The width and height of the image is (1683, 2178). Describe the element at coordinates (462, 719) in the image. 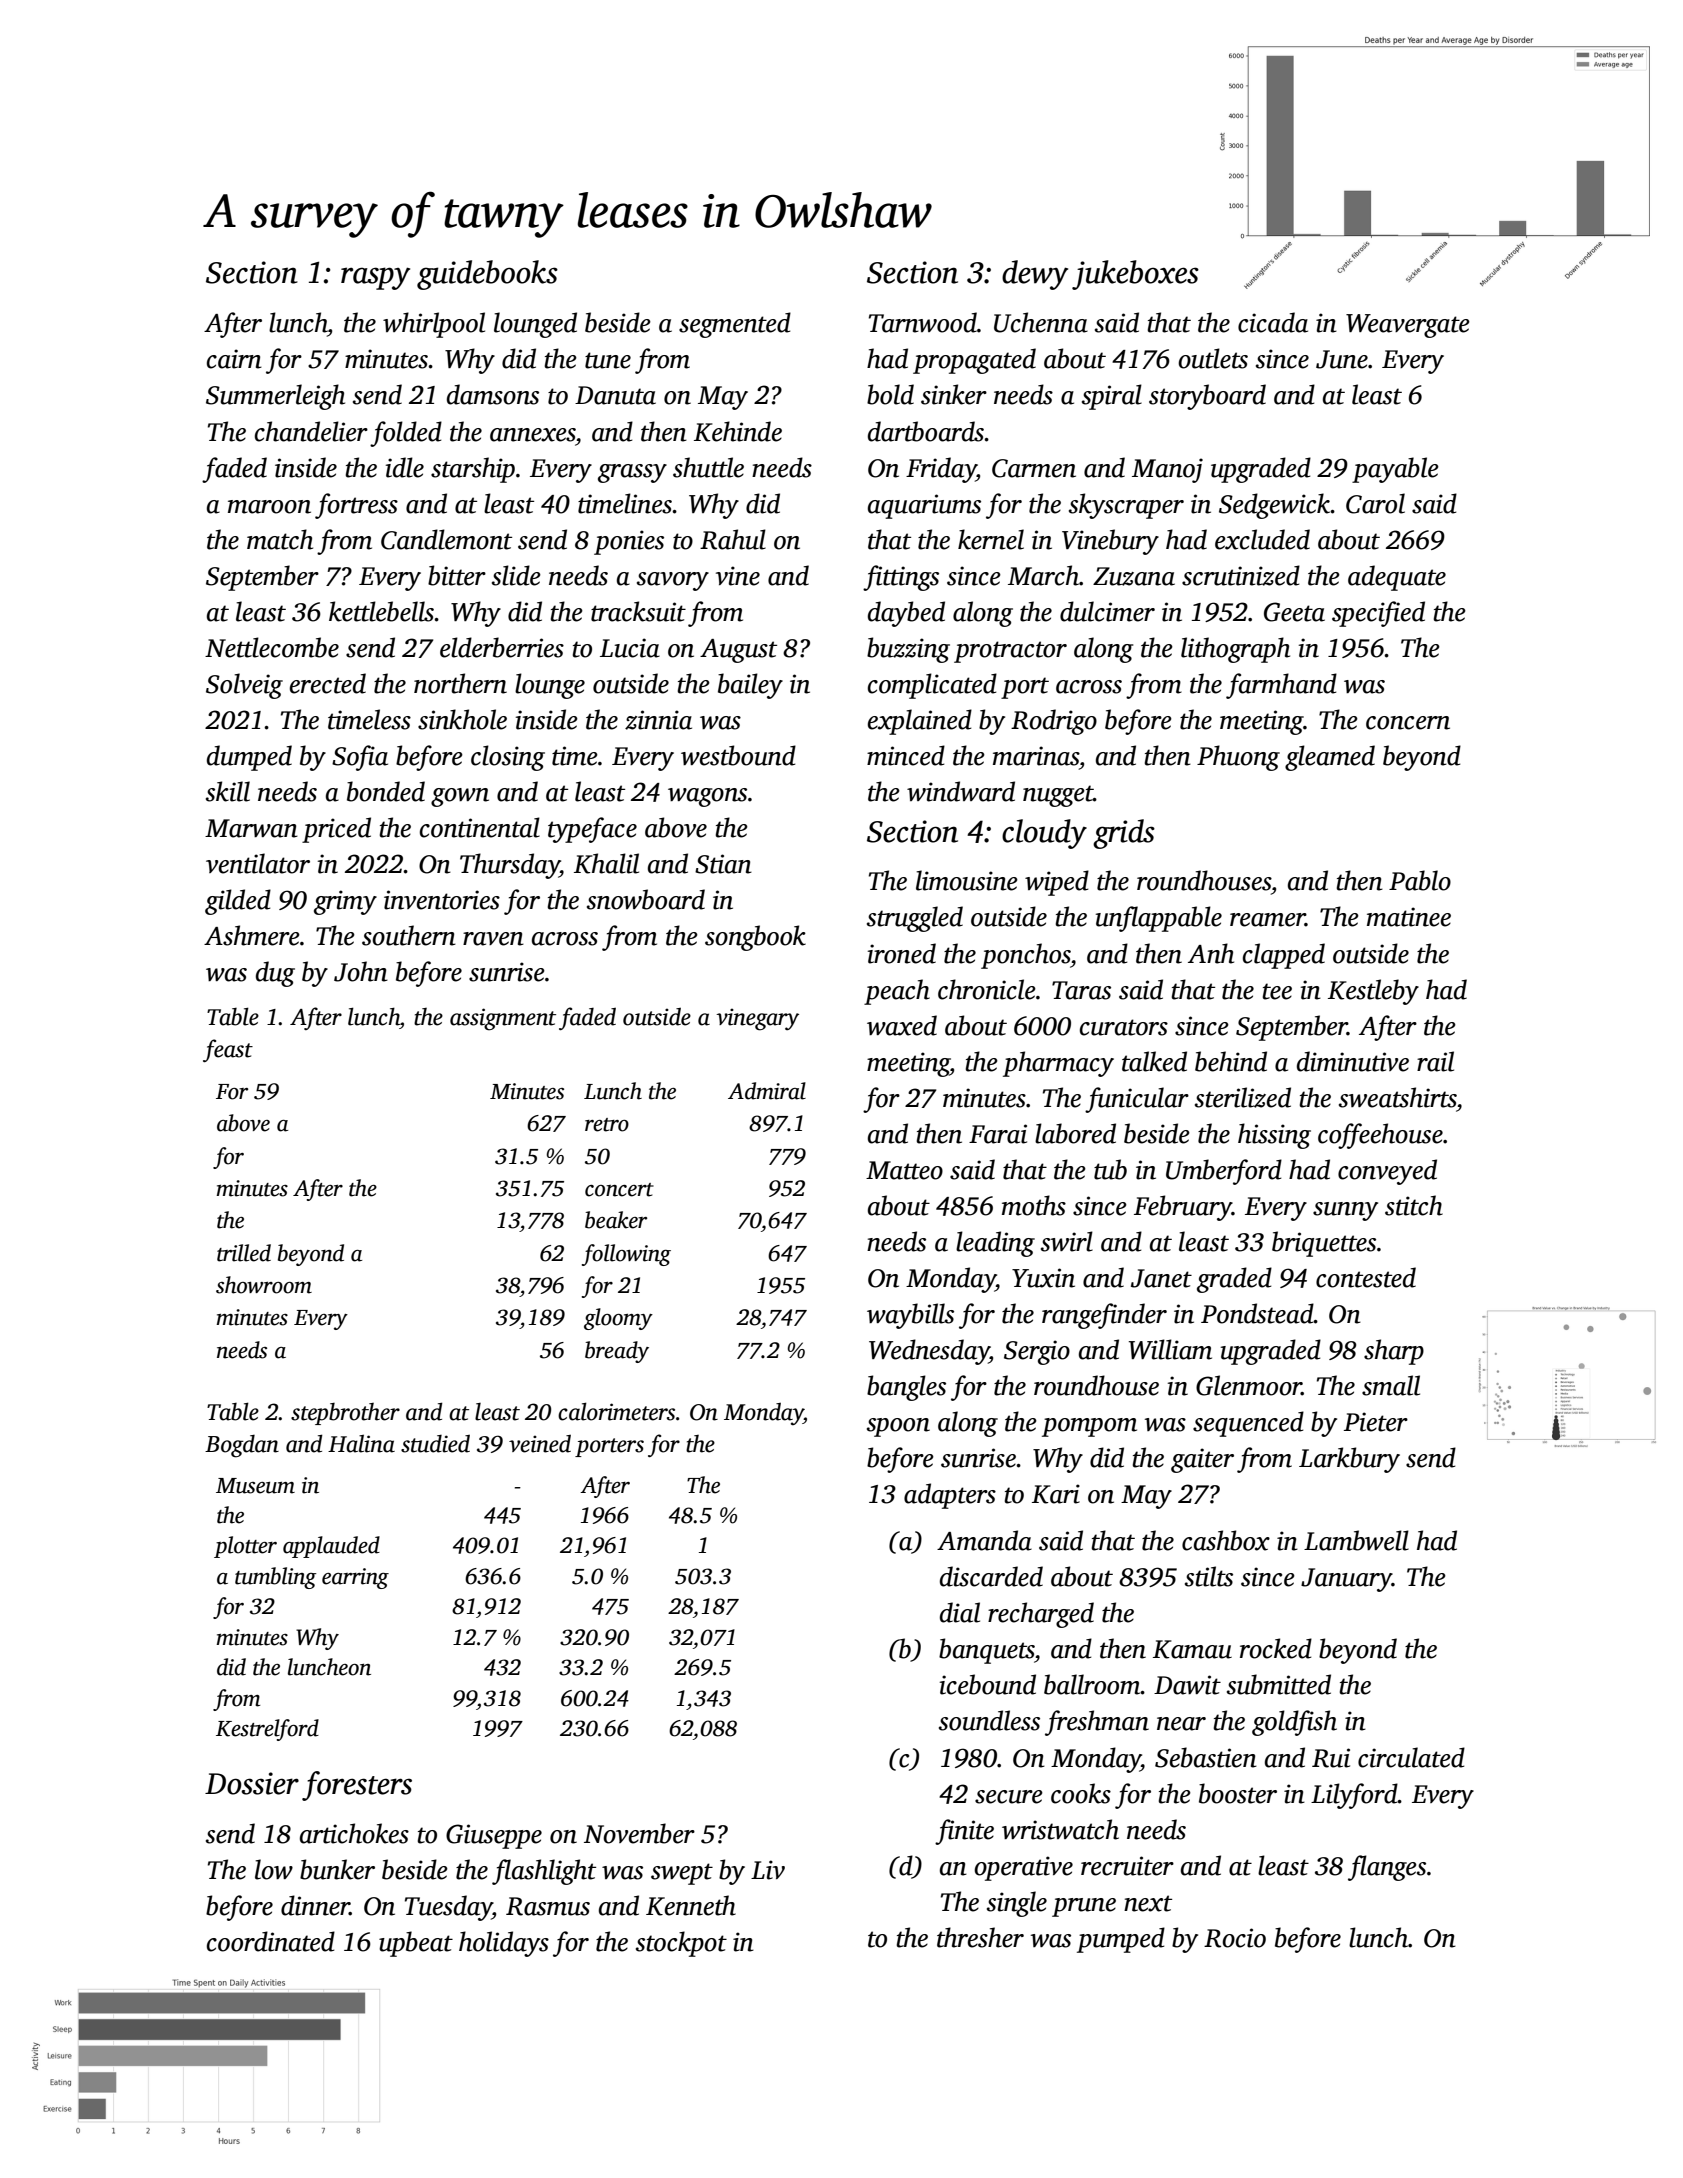

I see `sinkhole` at that location.
